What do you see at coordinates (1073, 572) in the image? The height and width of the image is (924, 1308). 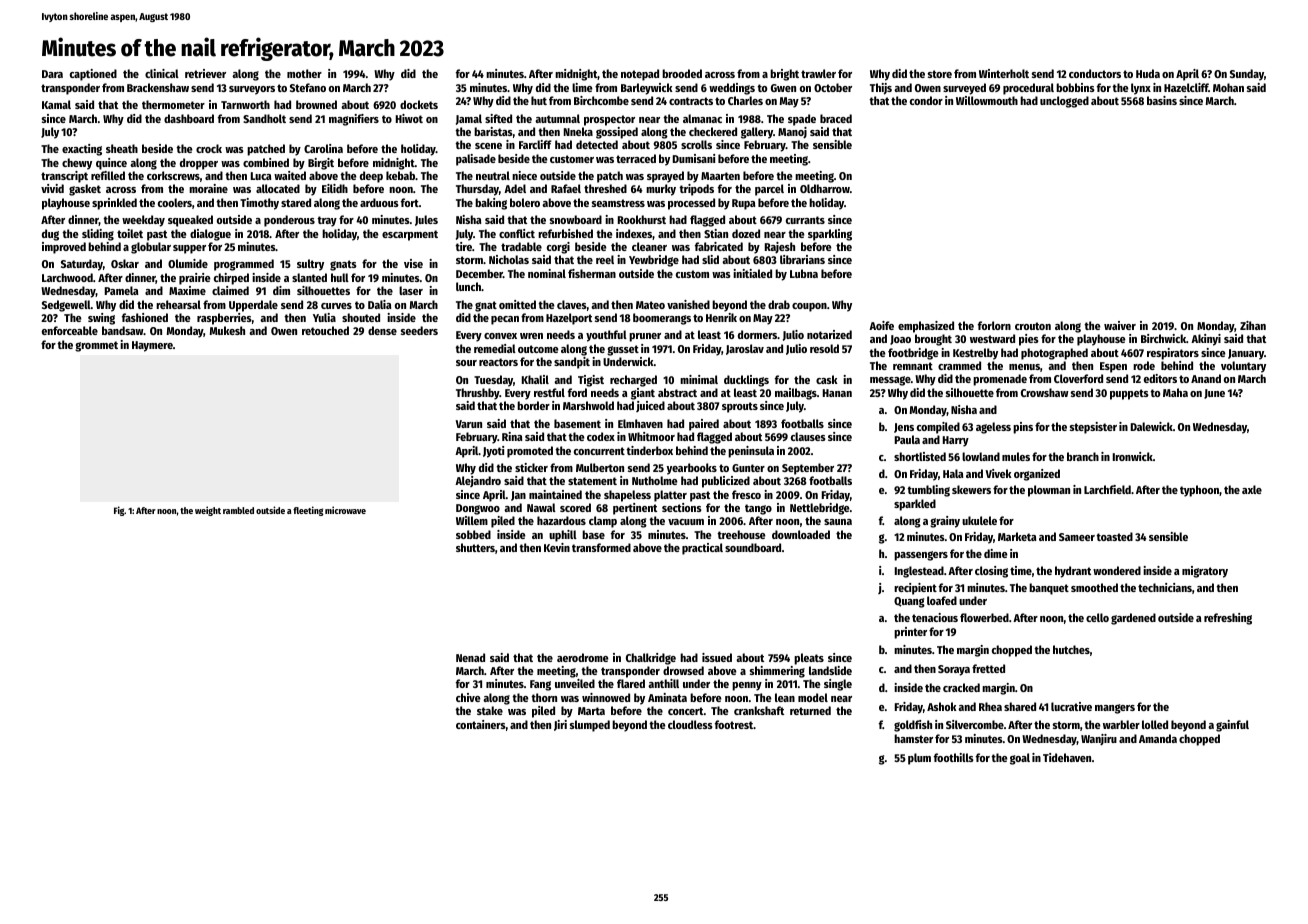 I see `hydrant` at bounding box center [1073, 572].
